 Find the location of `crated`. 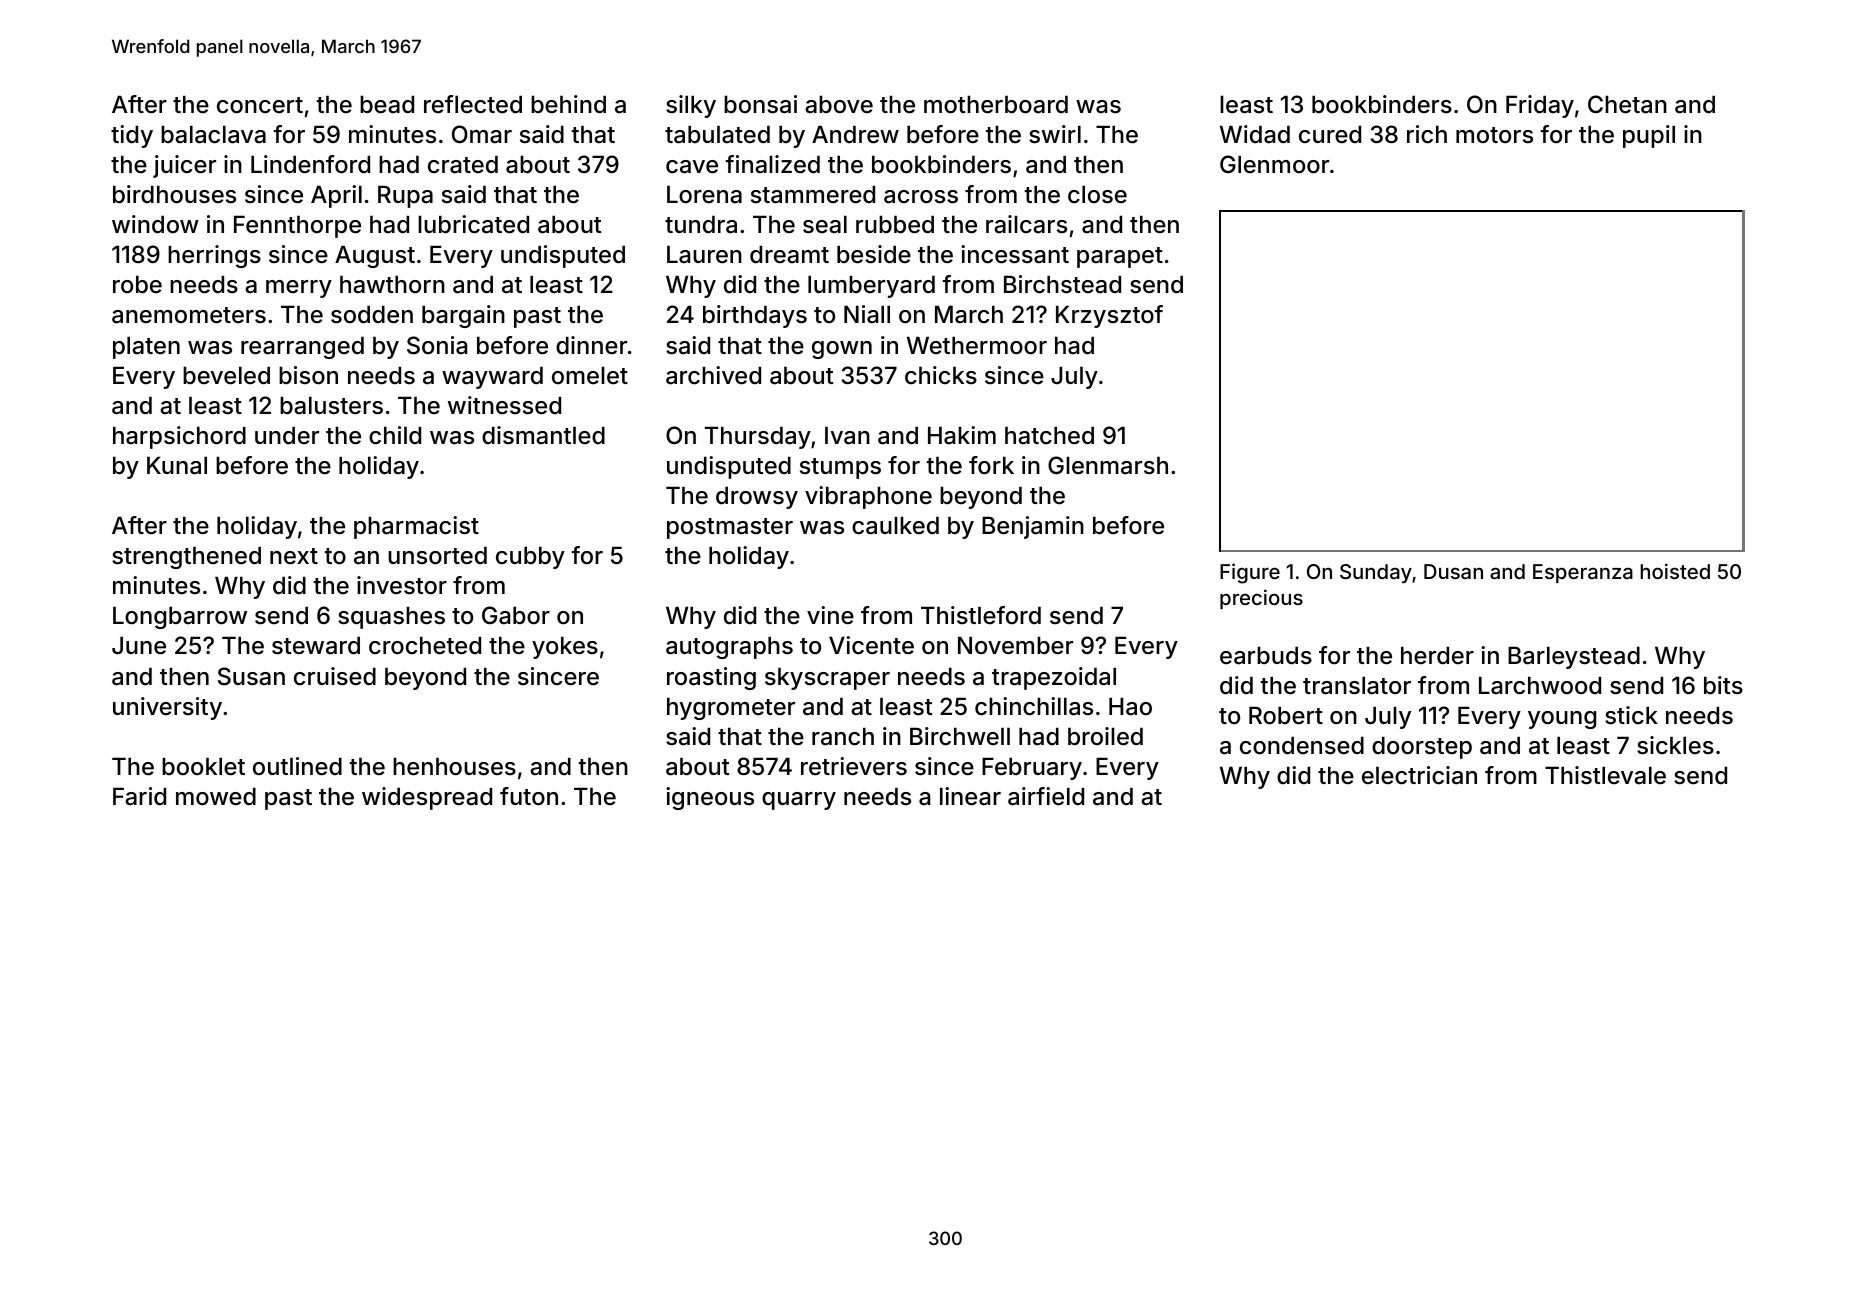

crated is located at coordinates (463, 164).
